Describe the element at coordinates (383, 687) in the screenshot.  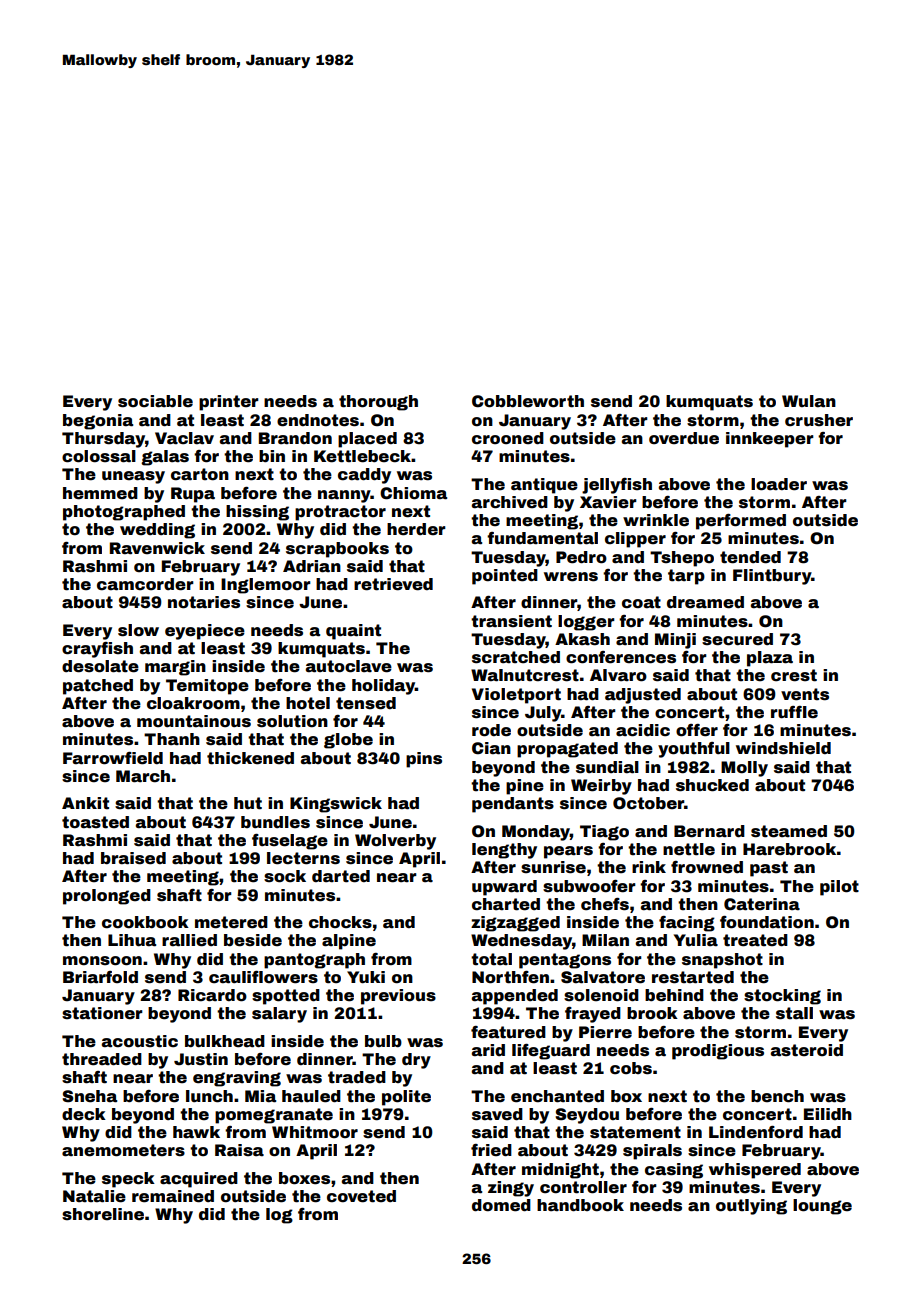
I see `holiday` at that location.
